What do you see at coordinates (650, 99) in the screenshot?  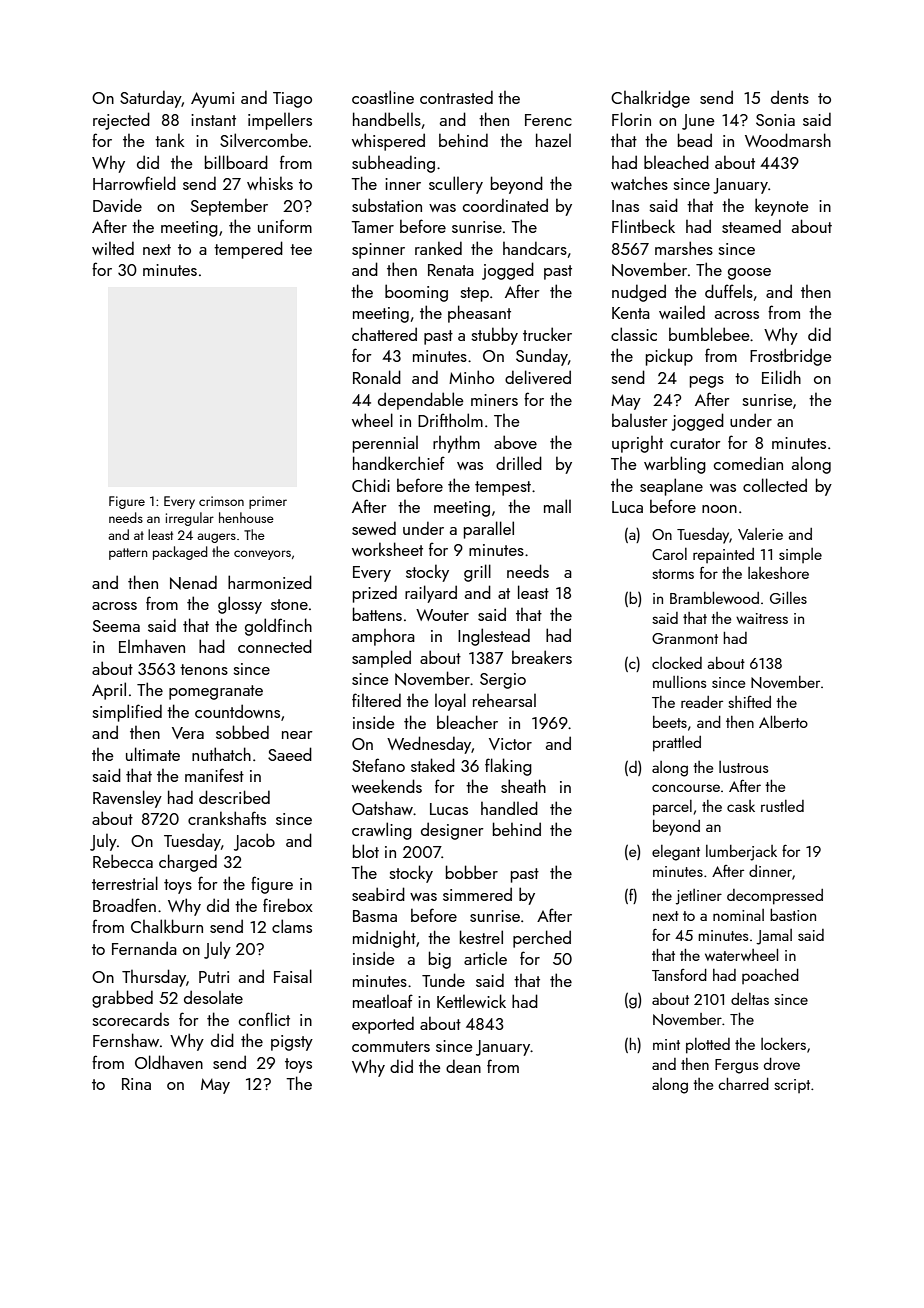 I see `Chalkridge` at bounding box center [650, 99].
